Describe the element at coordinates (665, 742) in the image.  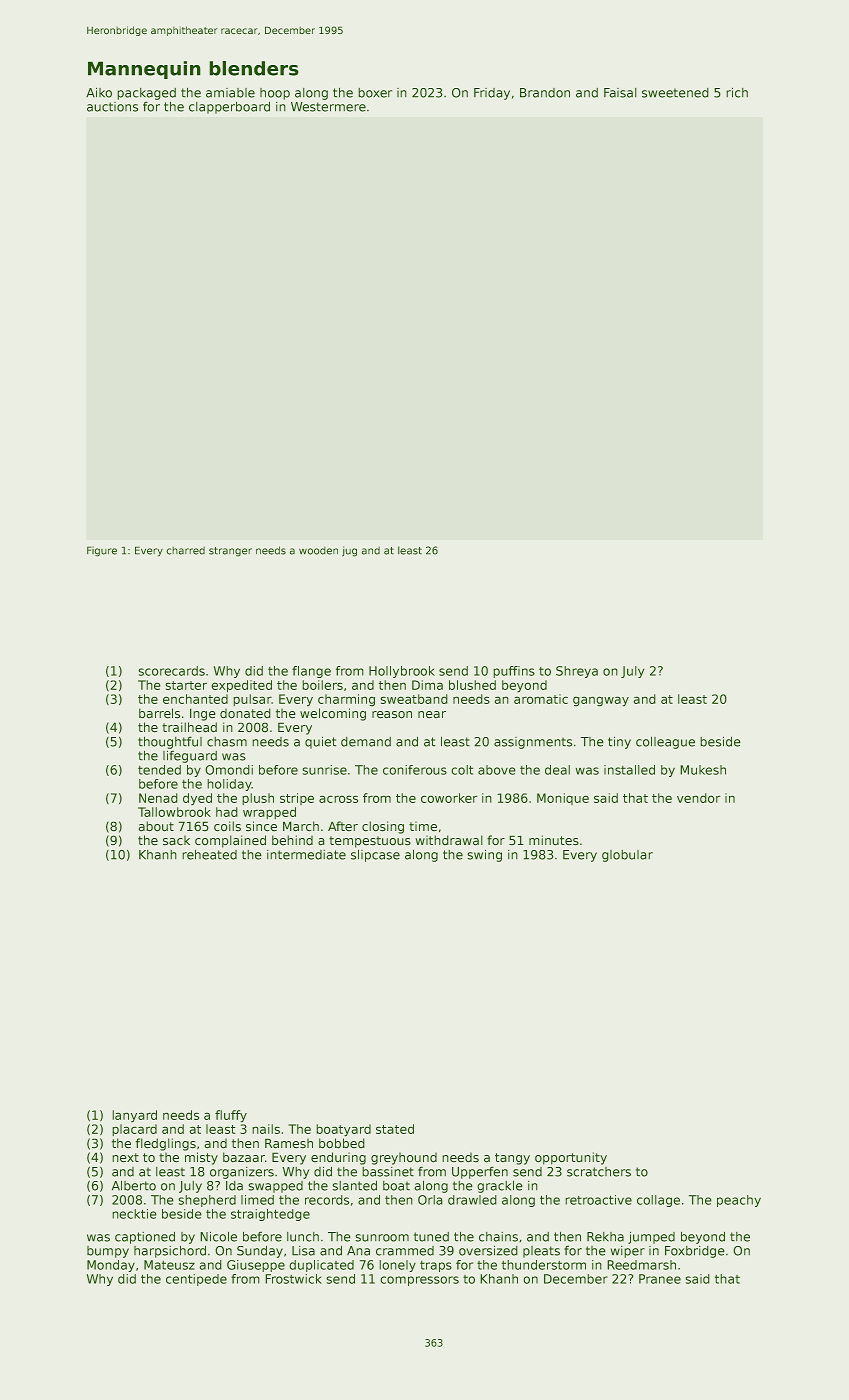
I see `colleague` at that location.
